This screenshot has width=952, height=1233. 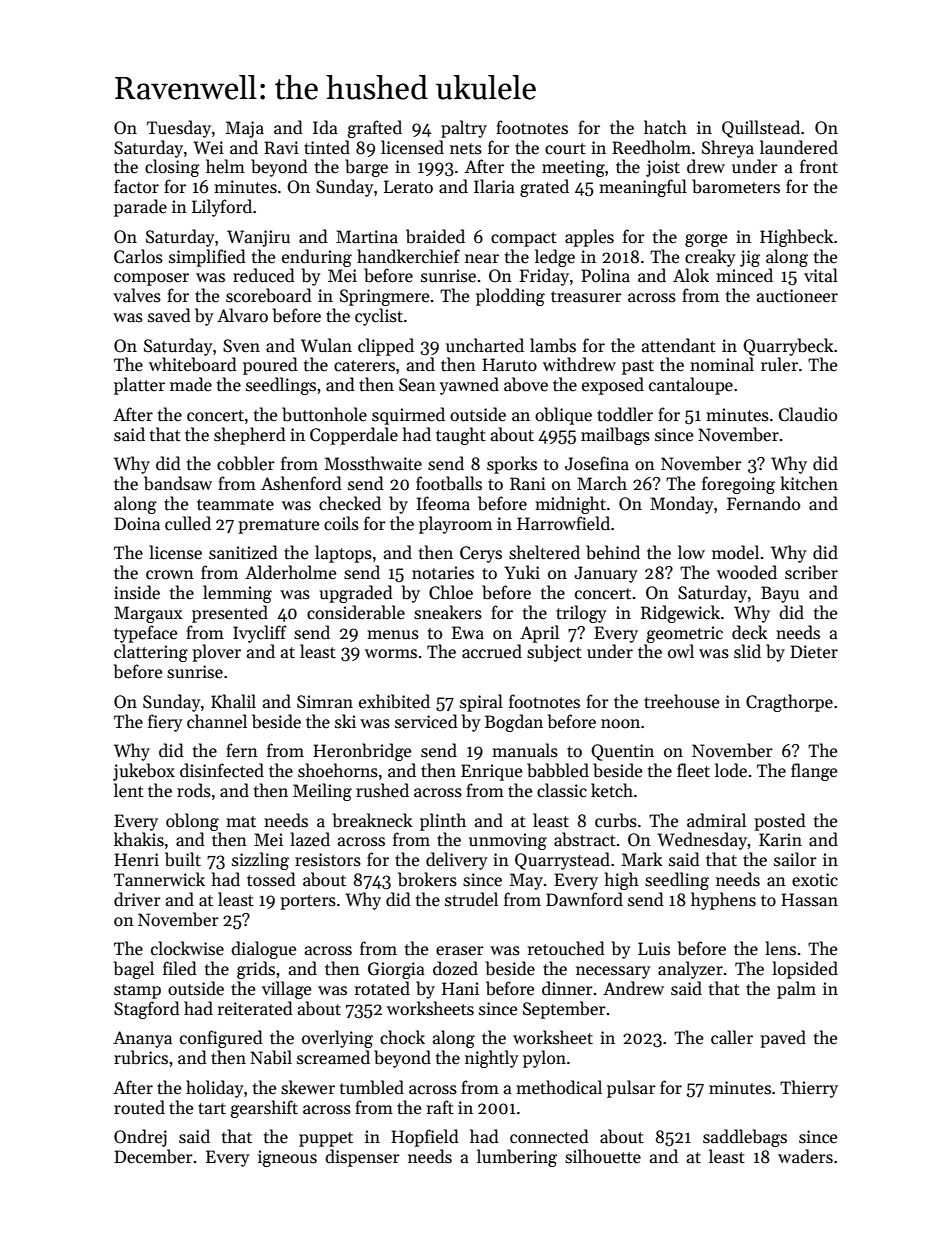 I want to click on paltry, so click(x=464, y=129).
